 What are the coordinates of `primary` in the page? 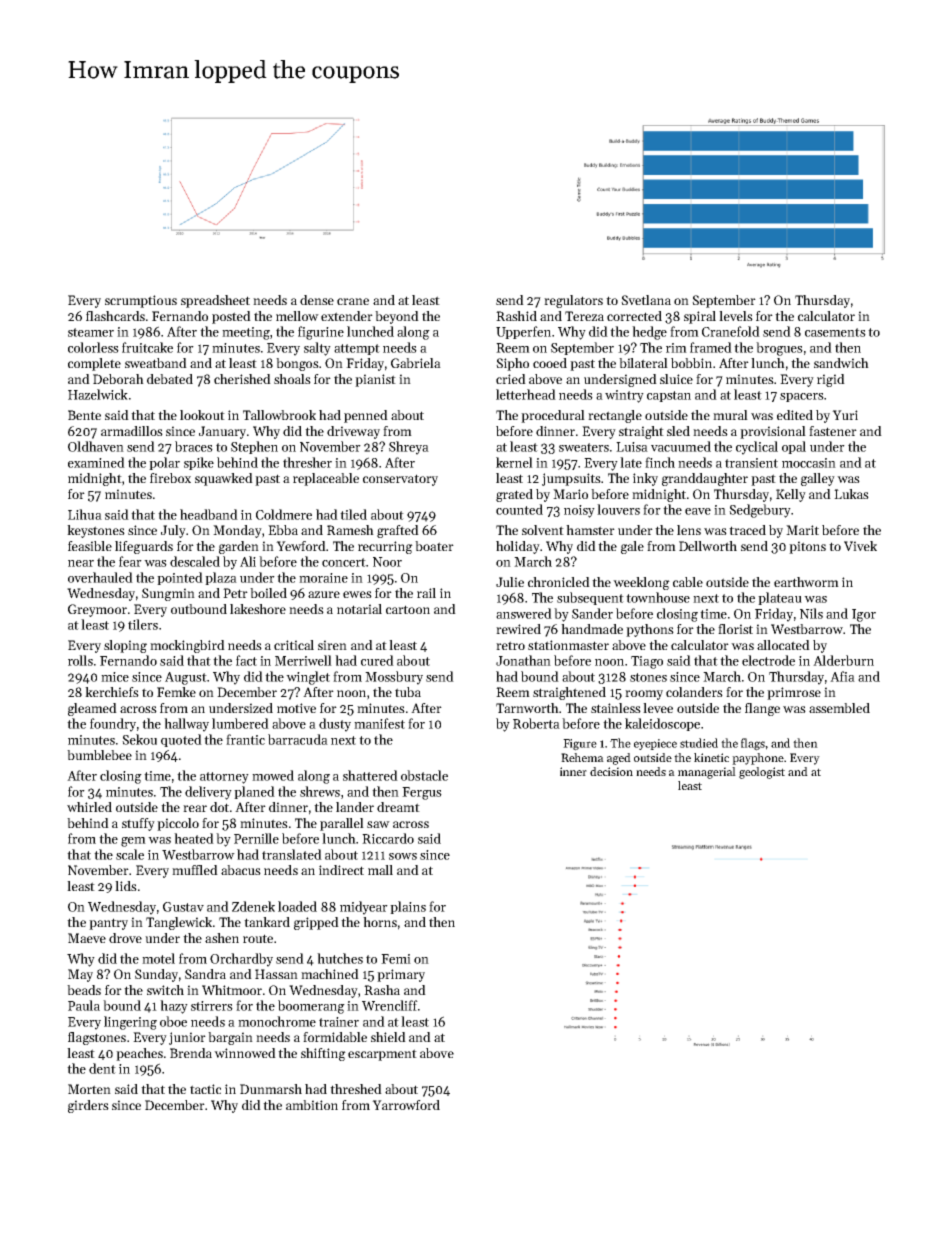 It's located at (401, 975).
